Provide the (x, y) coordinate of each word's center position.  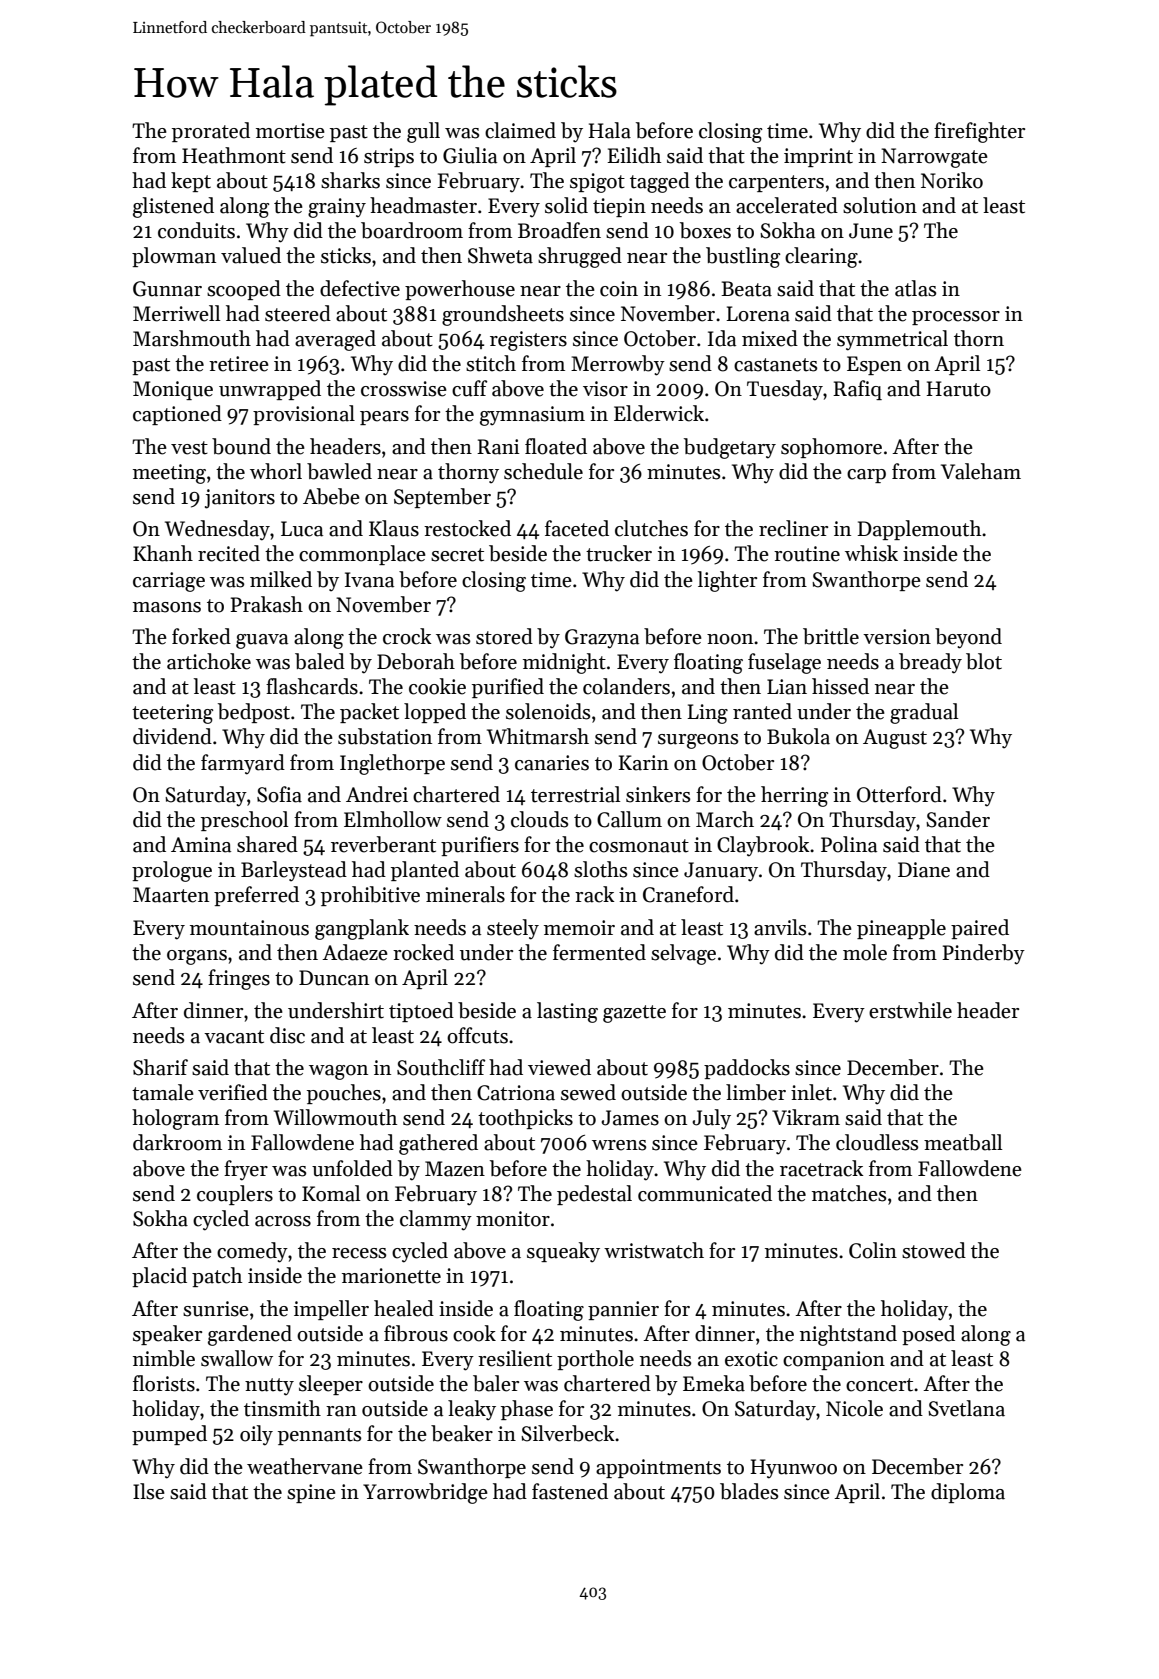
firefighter (979, 132)
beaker (462, 1433)
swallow (237, 1358)
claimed (520, 130)
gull (423, 132)
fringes (239, 979)
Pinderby (983, 954)
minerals (465, 894)
